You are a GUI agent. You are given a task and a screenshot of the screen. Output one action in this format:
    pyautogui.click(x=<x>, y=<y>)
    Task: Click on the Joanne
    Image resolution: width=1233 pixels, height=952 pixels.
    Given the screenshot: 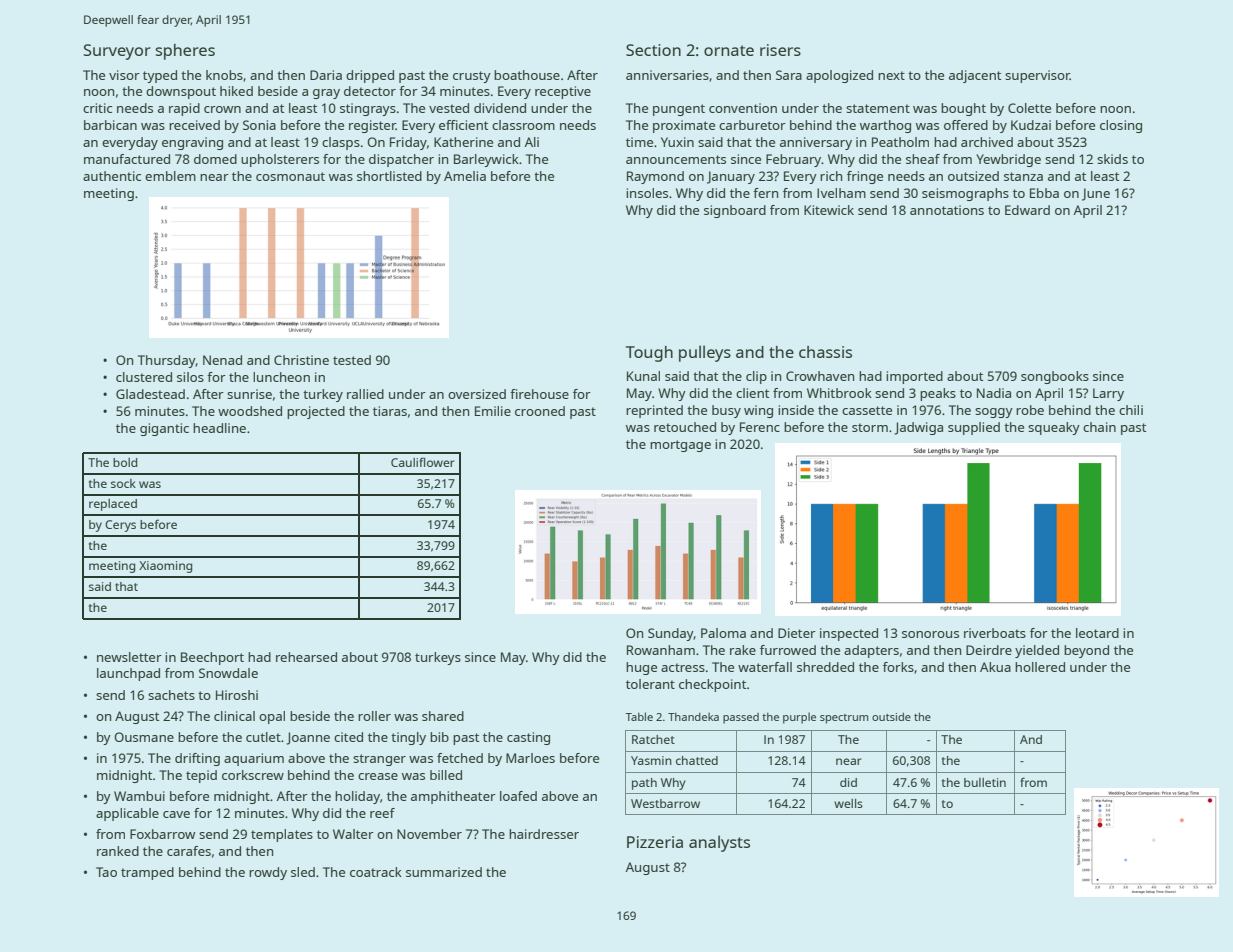 What is the action you would take?
    pyautogui.click(x=308, y=738)
